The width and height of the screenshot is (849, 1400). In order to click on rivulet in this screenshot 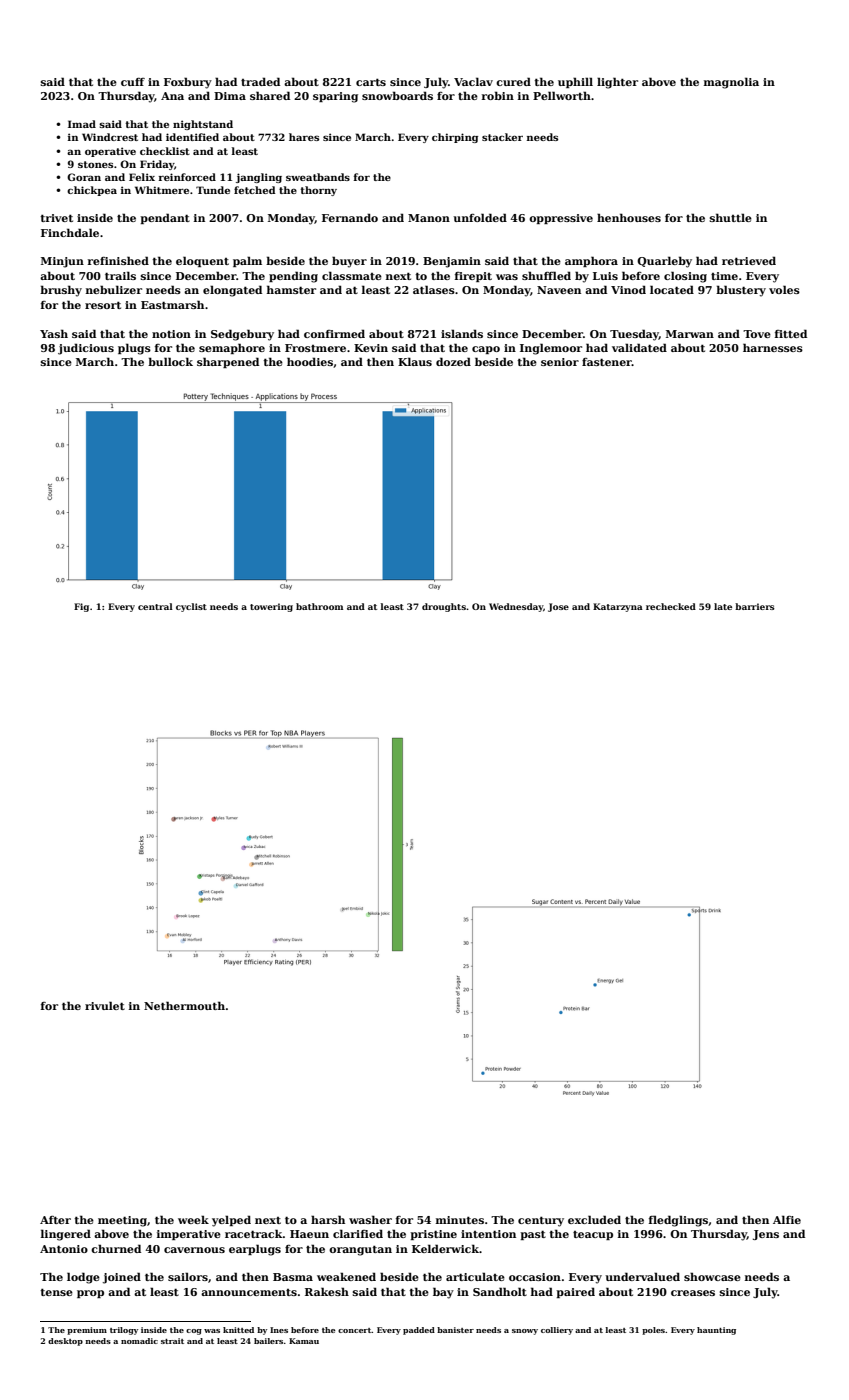, I will do `click(105, 1005)`.
